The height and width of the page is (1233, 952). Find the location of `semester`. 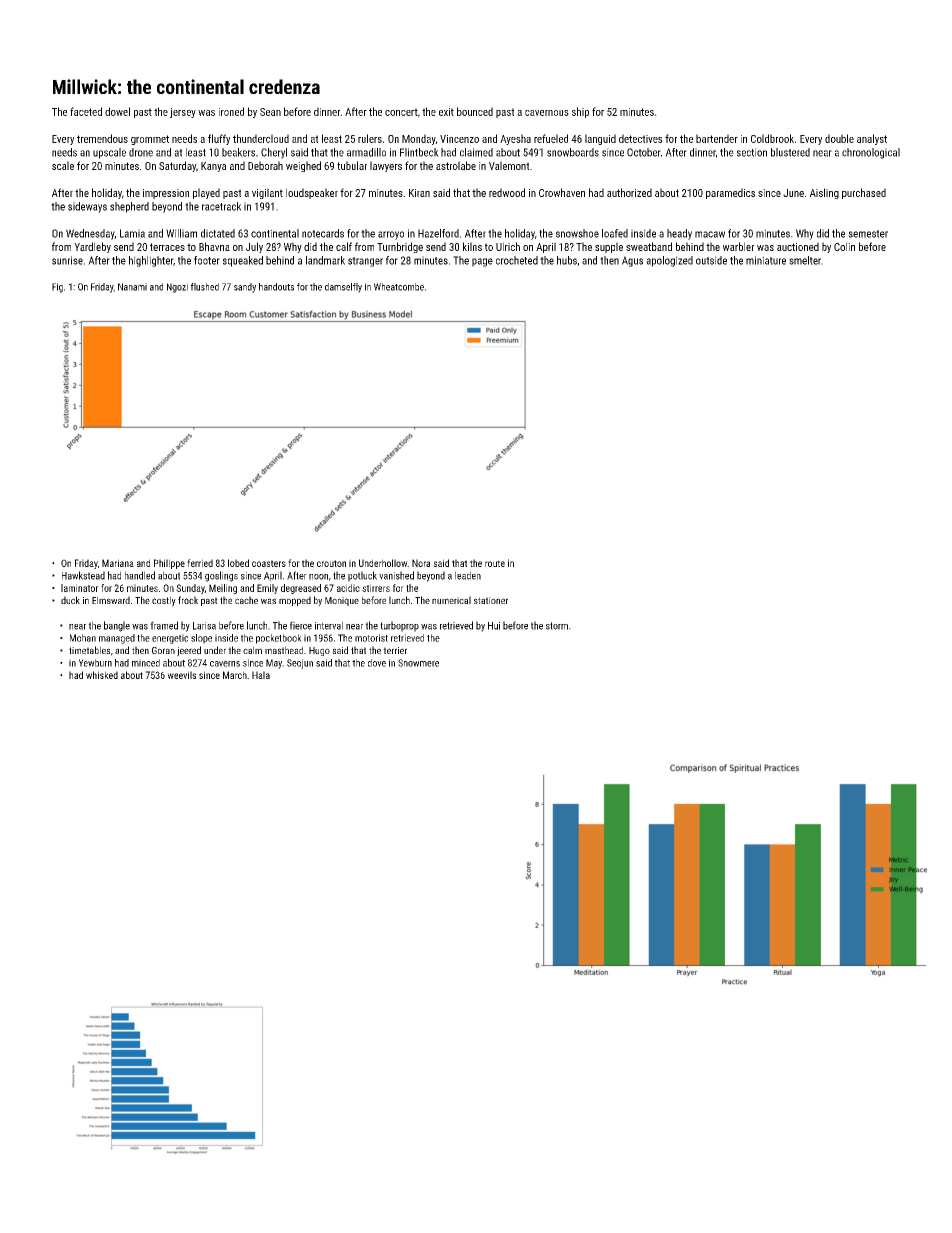

semester is located at coordinates (868, 234).
